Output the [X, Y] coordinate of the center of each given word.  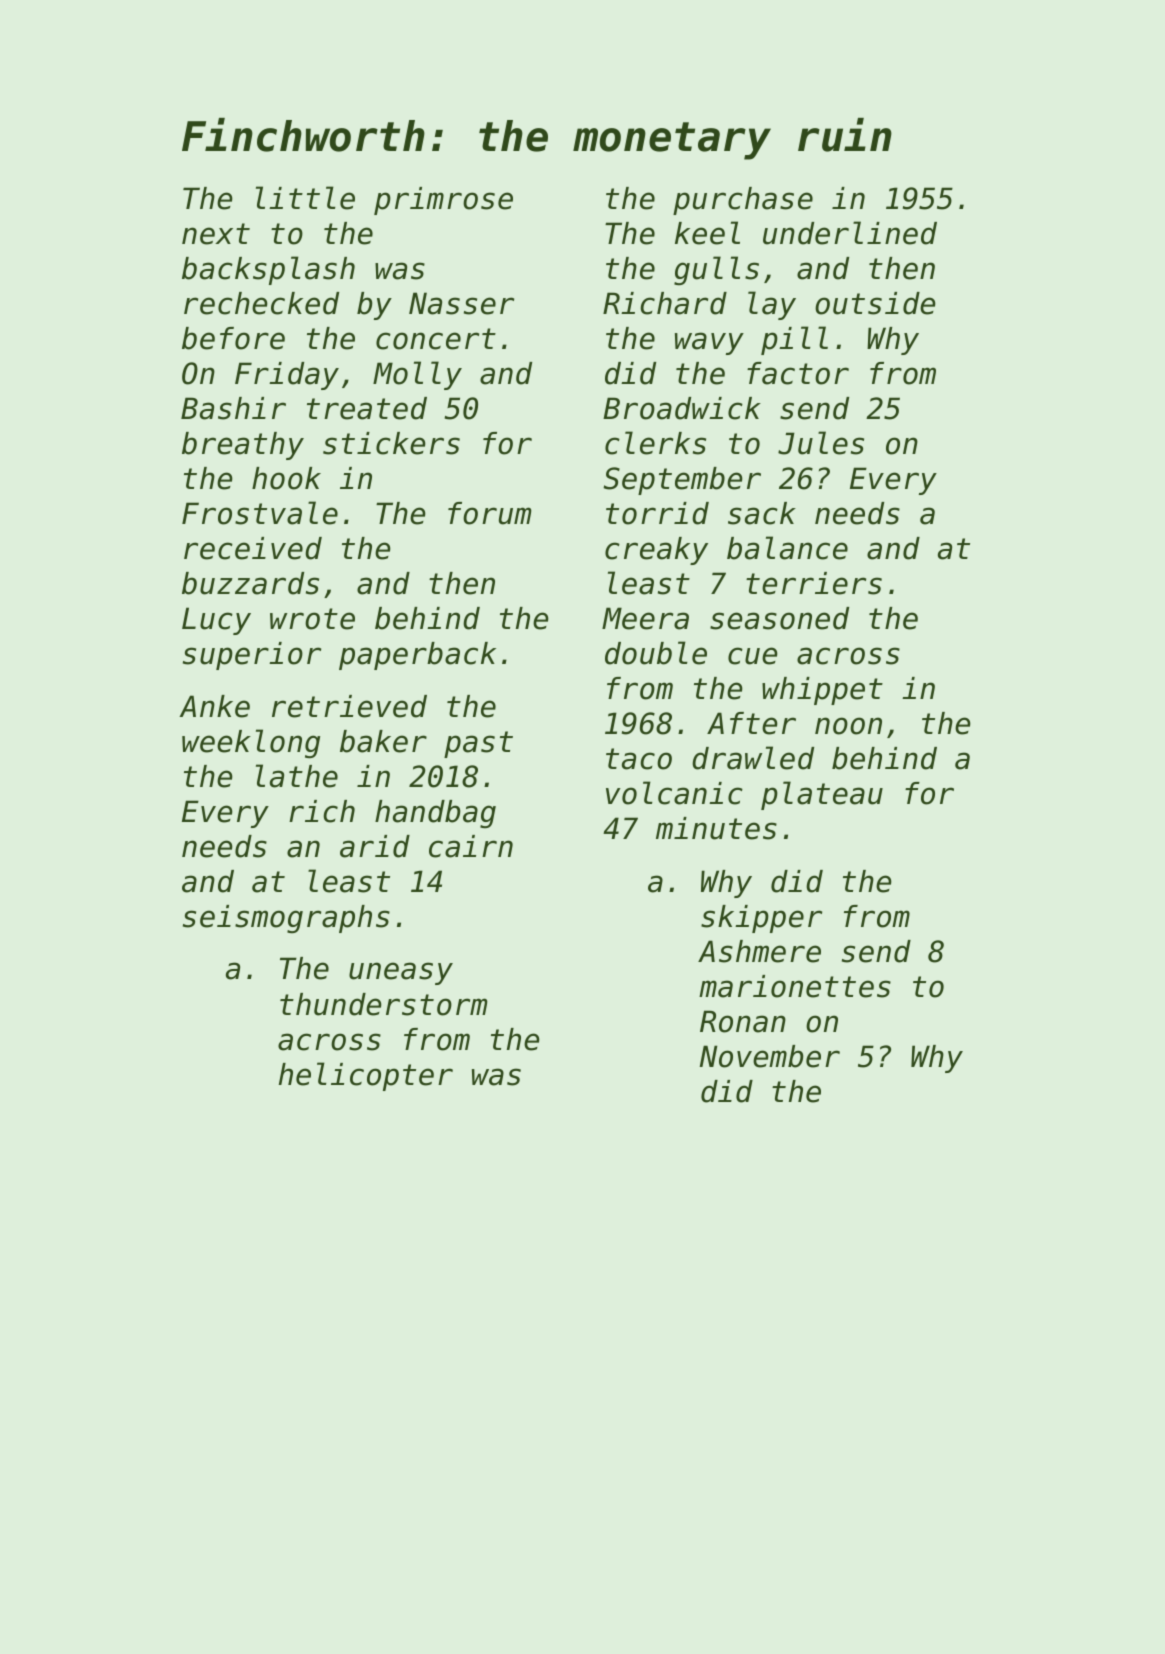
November [770, 1056]
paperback [417, 656]
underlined [850, 233]
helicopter [366, 1076]
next [216, 234]
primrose [443, 201]
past [478, 744]
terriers [814, 583]
